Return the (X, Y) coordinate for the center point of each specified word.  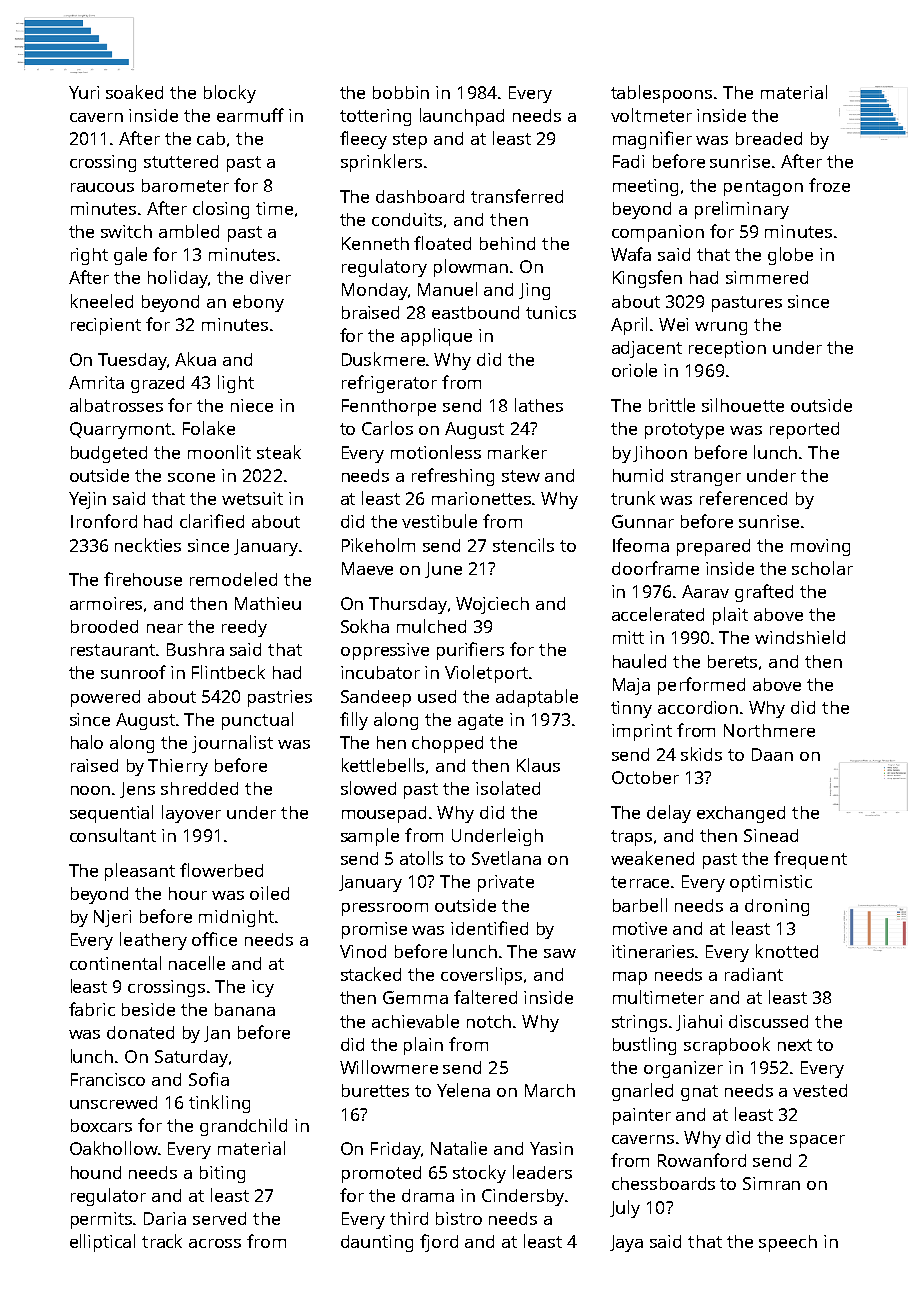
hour (188, 893)
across (215, 1243)
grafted (764, 593)
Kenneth (375, 243)
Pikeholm (378, 545)
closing (221, 210)
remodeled (233, 579)
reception (727, 349)
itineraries (654, 951)
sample (370, 837)
